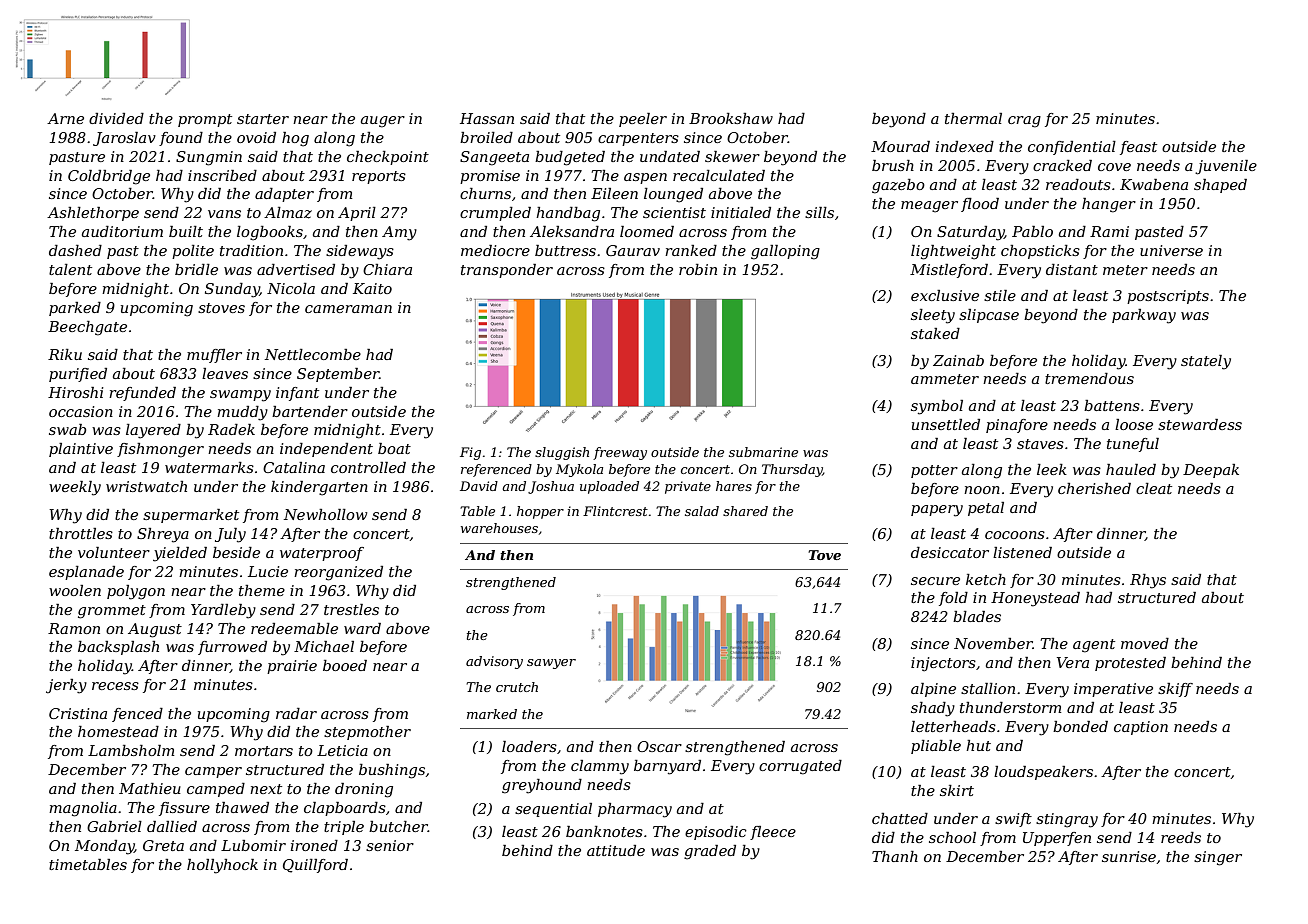 The width and height of the screenshot is (1308, 924). What do you see at coordinates (943, 664) in the screenshot?
I see `injectors` at bounding box center [943, 664].
